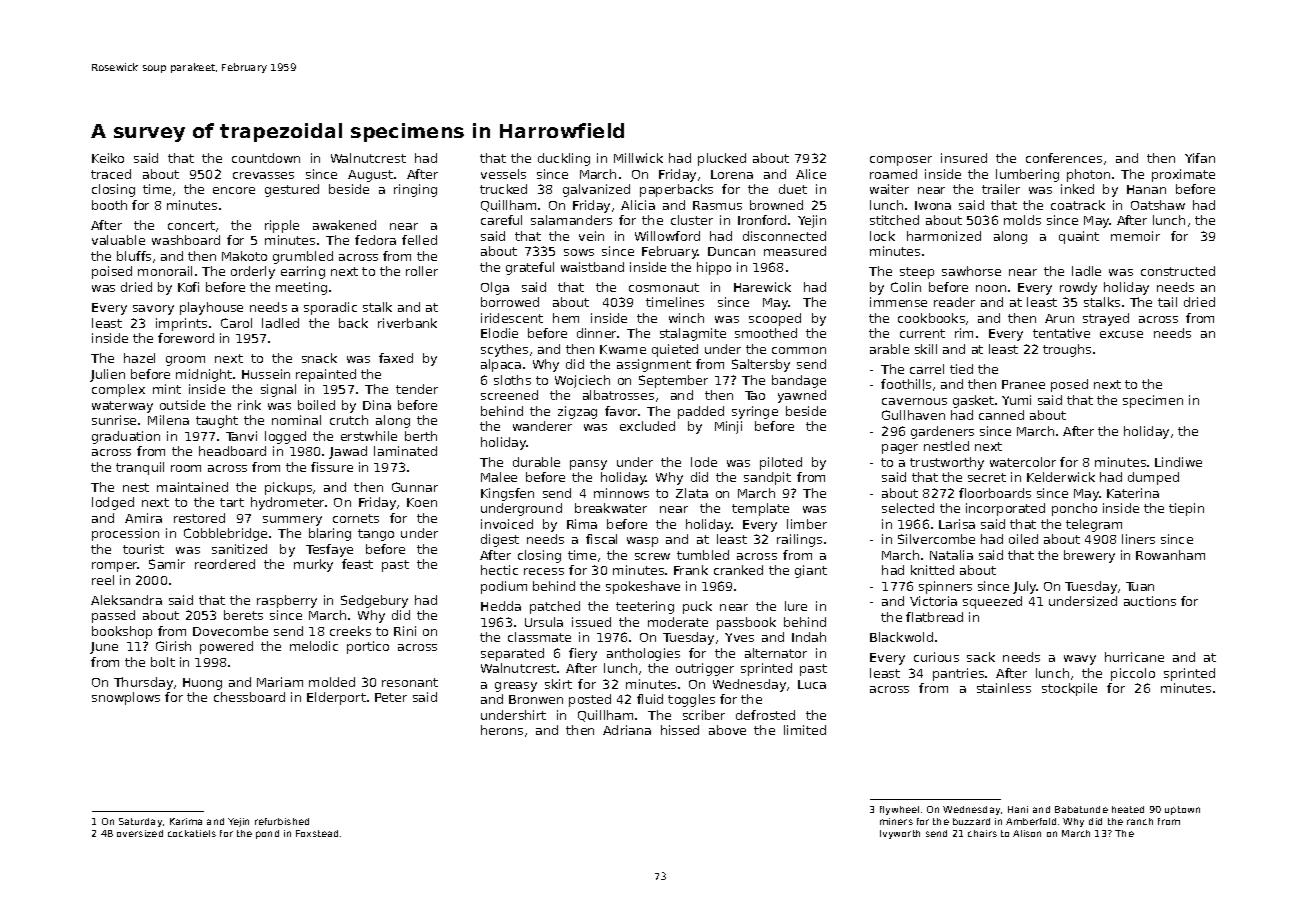 Image resolution: width=1308 pixels, height=924 pixels. I want to click on lodged, so click(113, 503).
